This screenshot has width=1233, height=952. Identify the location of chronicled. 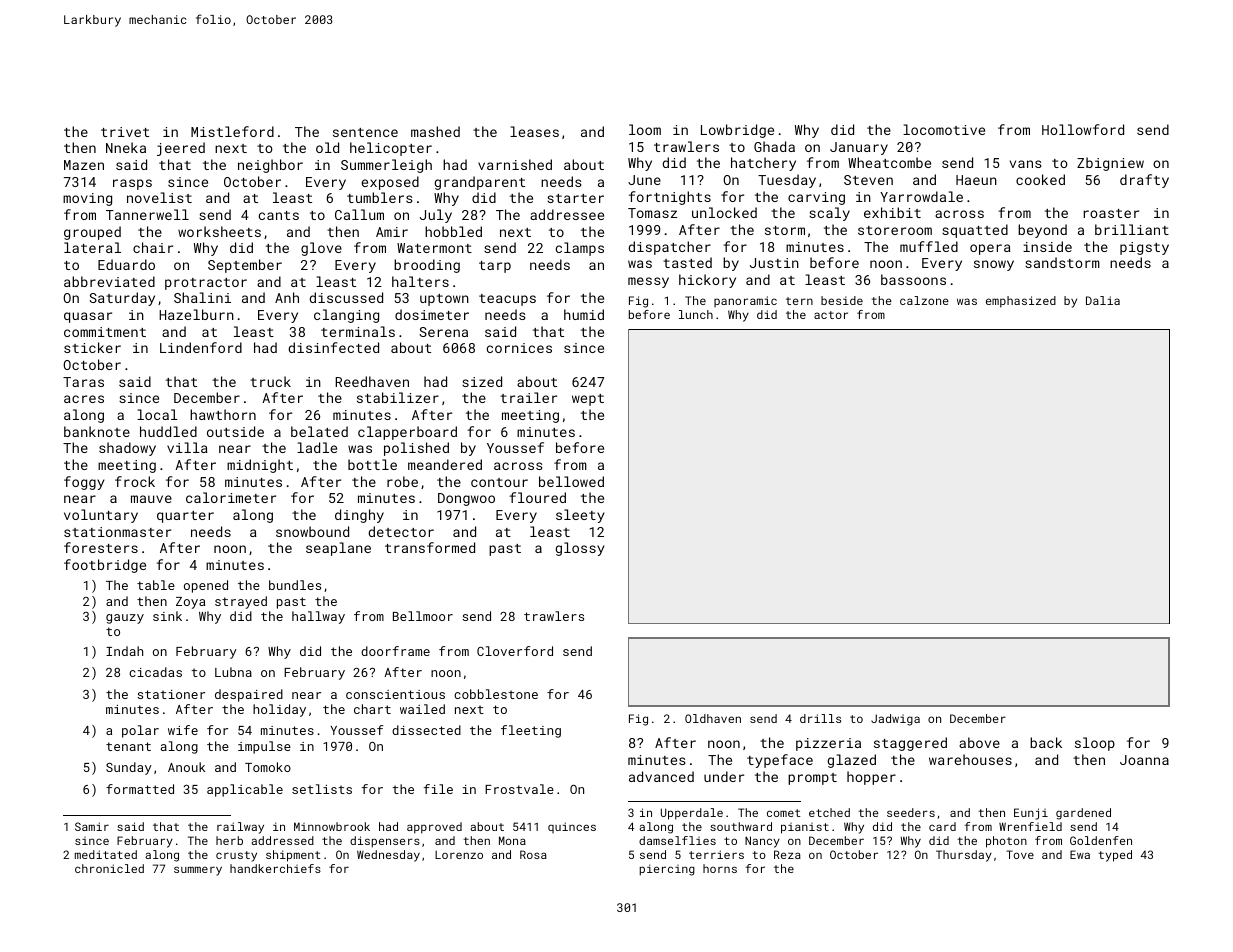
(109, 868).
